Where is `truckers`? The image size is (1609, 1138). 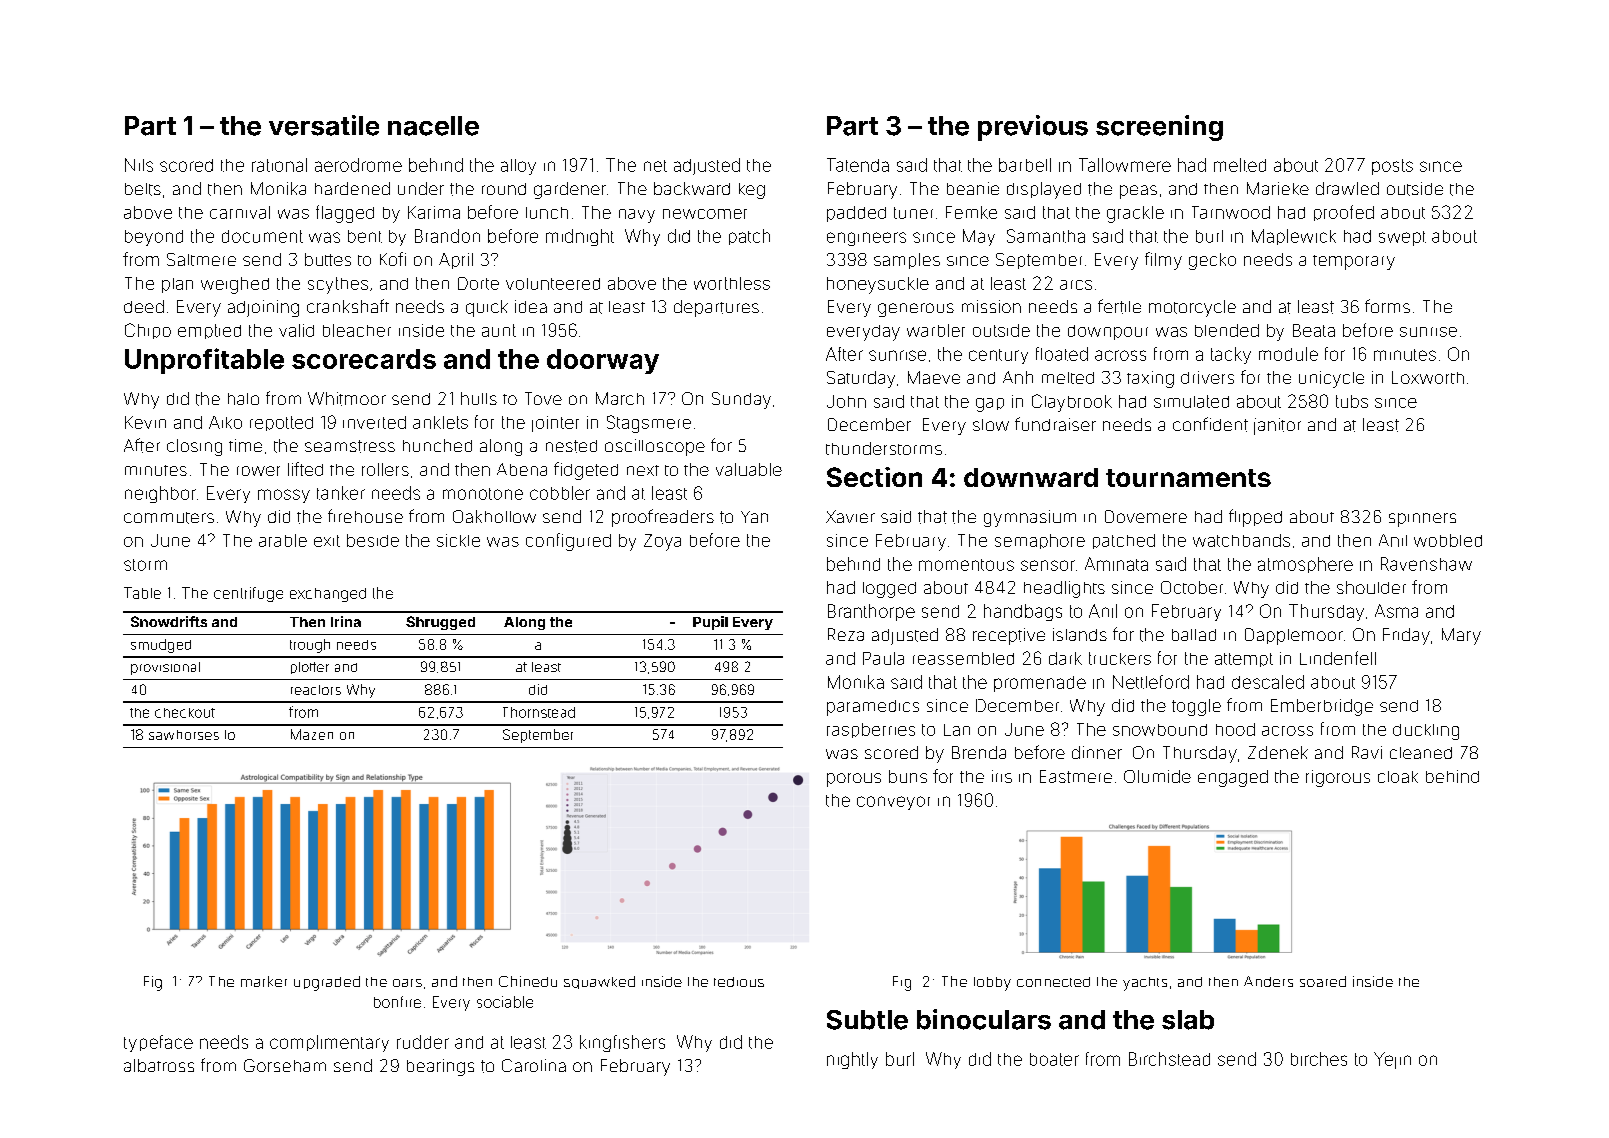 truckers is located at coordinates (1120, 658).
